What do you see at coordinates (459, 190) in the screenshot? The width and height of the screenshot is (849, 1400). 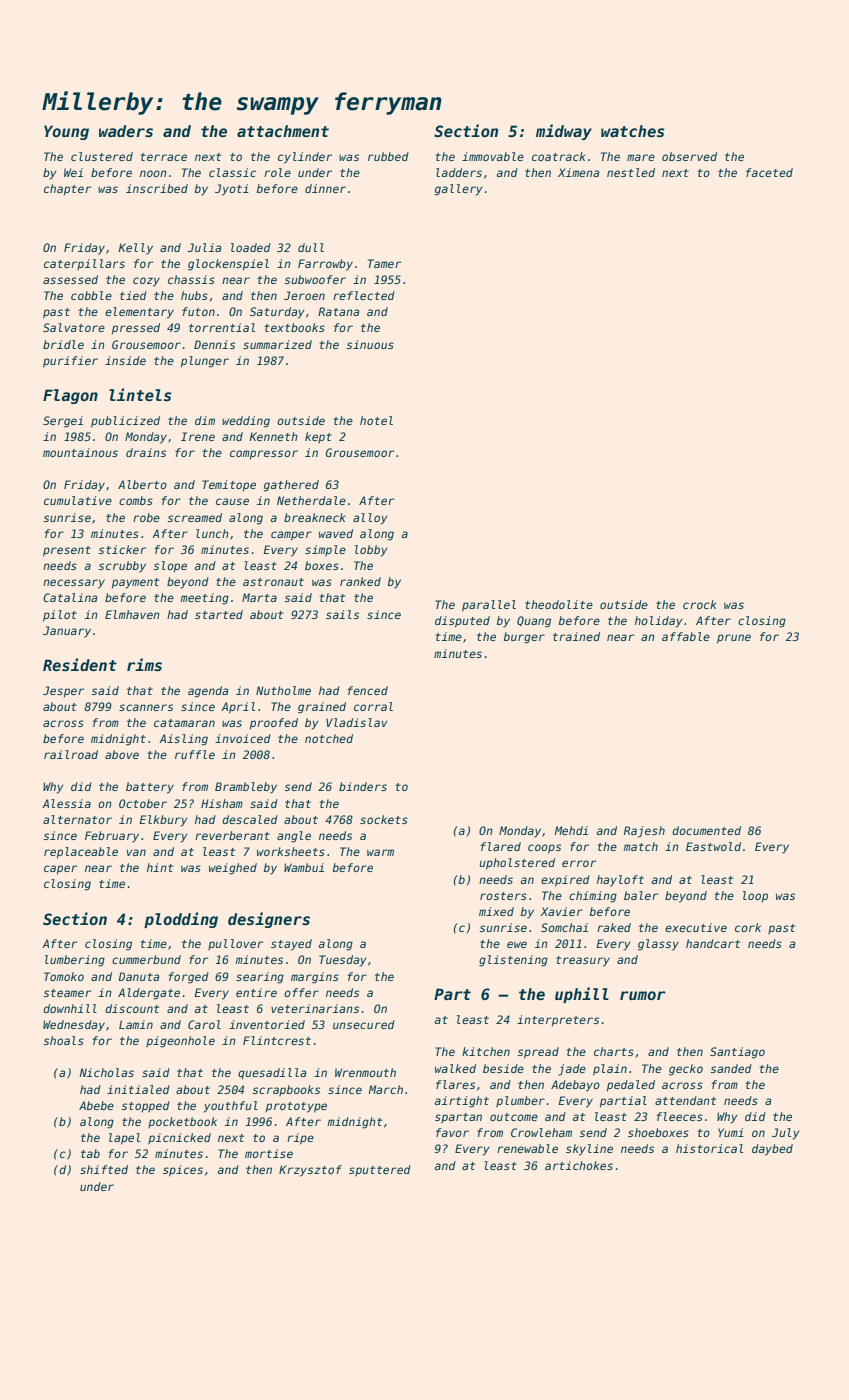 I see `gallery` at bounding box center [459, 190].
